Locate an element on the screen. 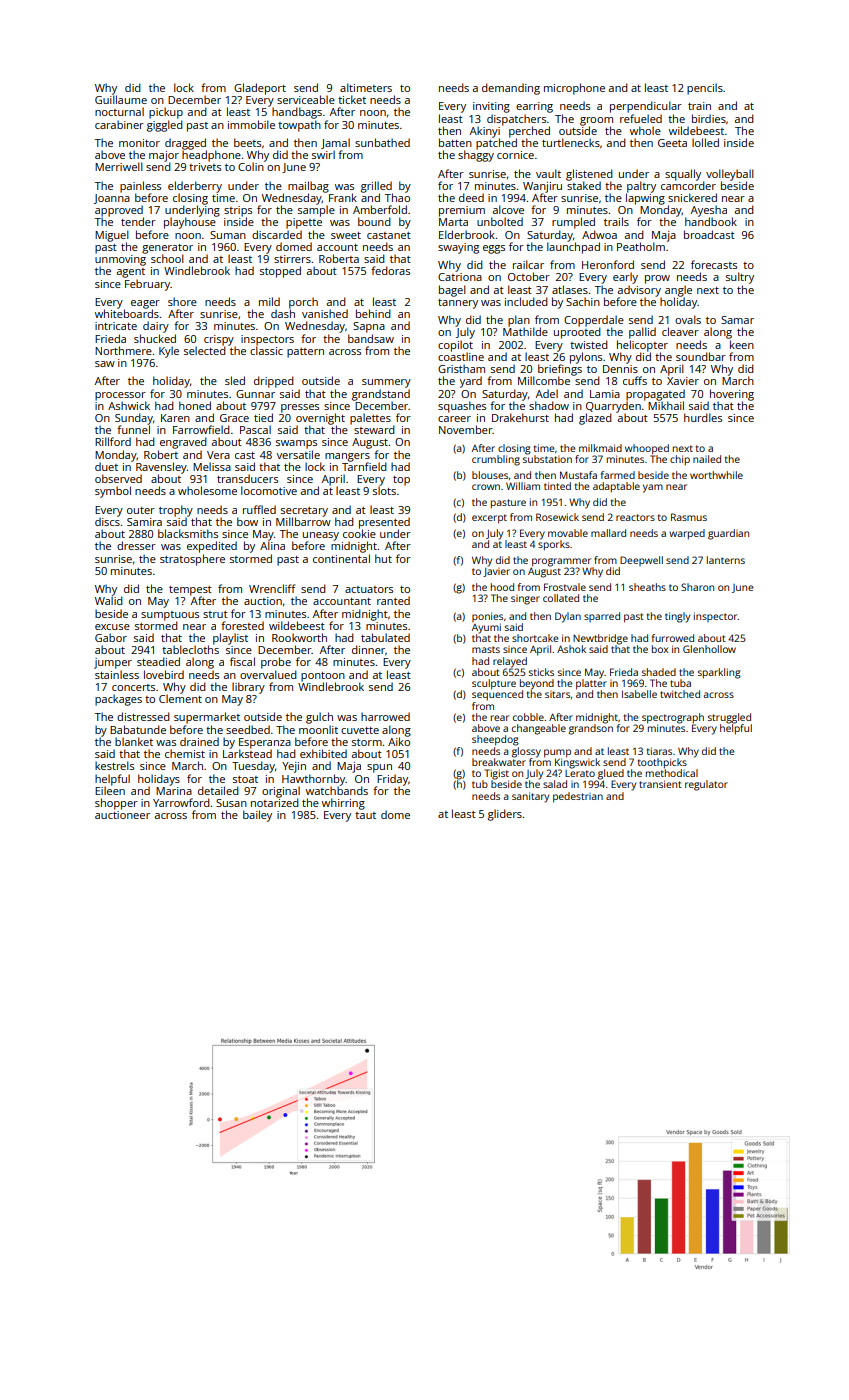 The image size is (849, 1400). bailey is located at coordinates (257, 816).
